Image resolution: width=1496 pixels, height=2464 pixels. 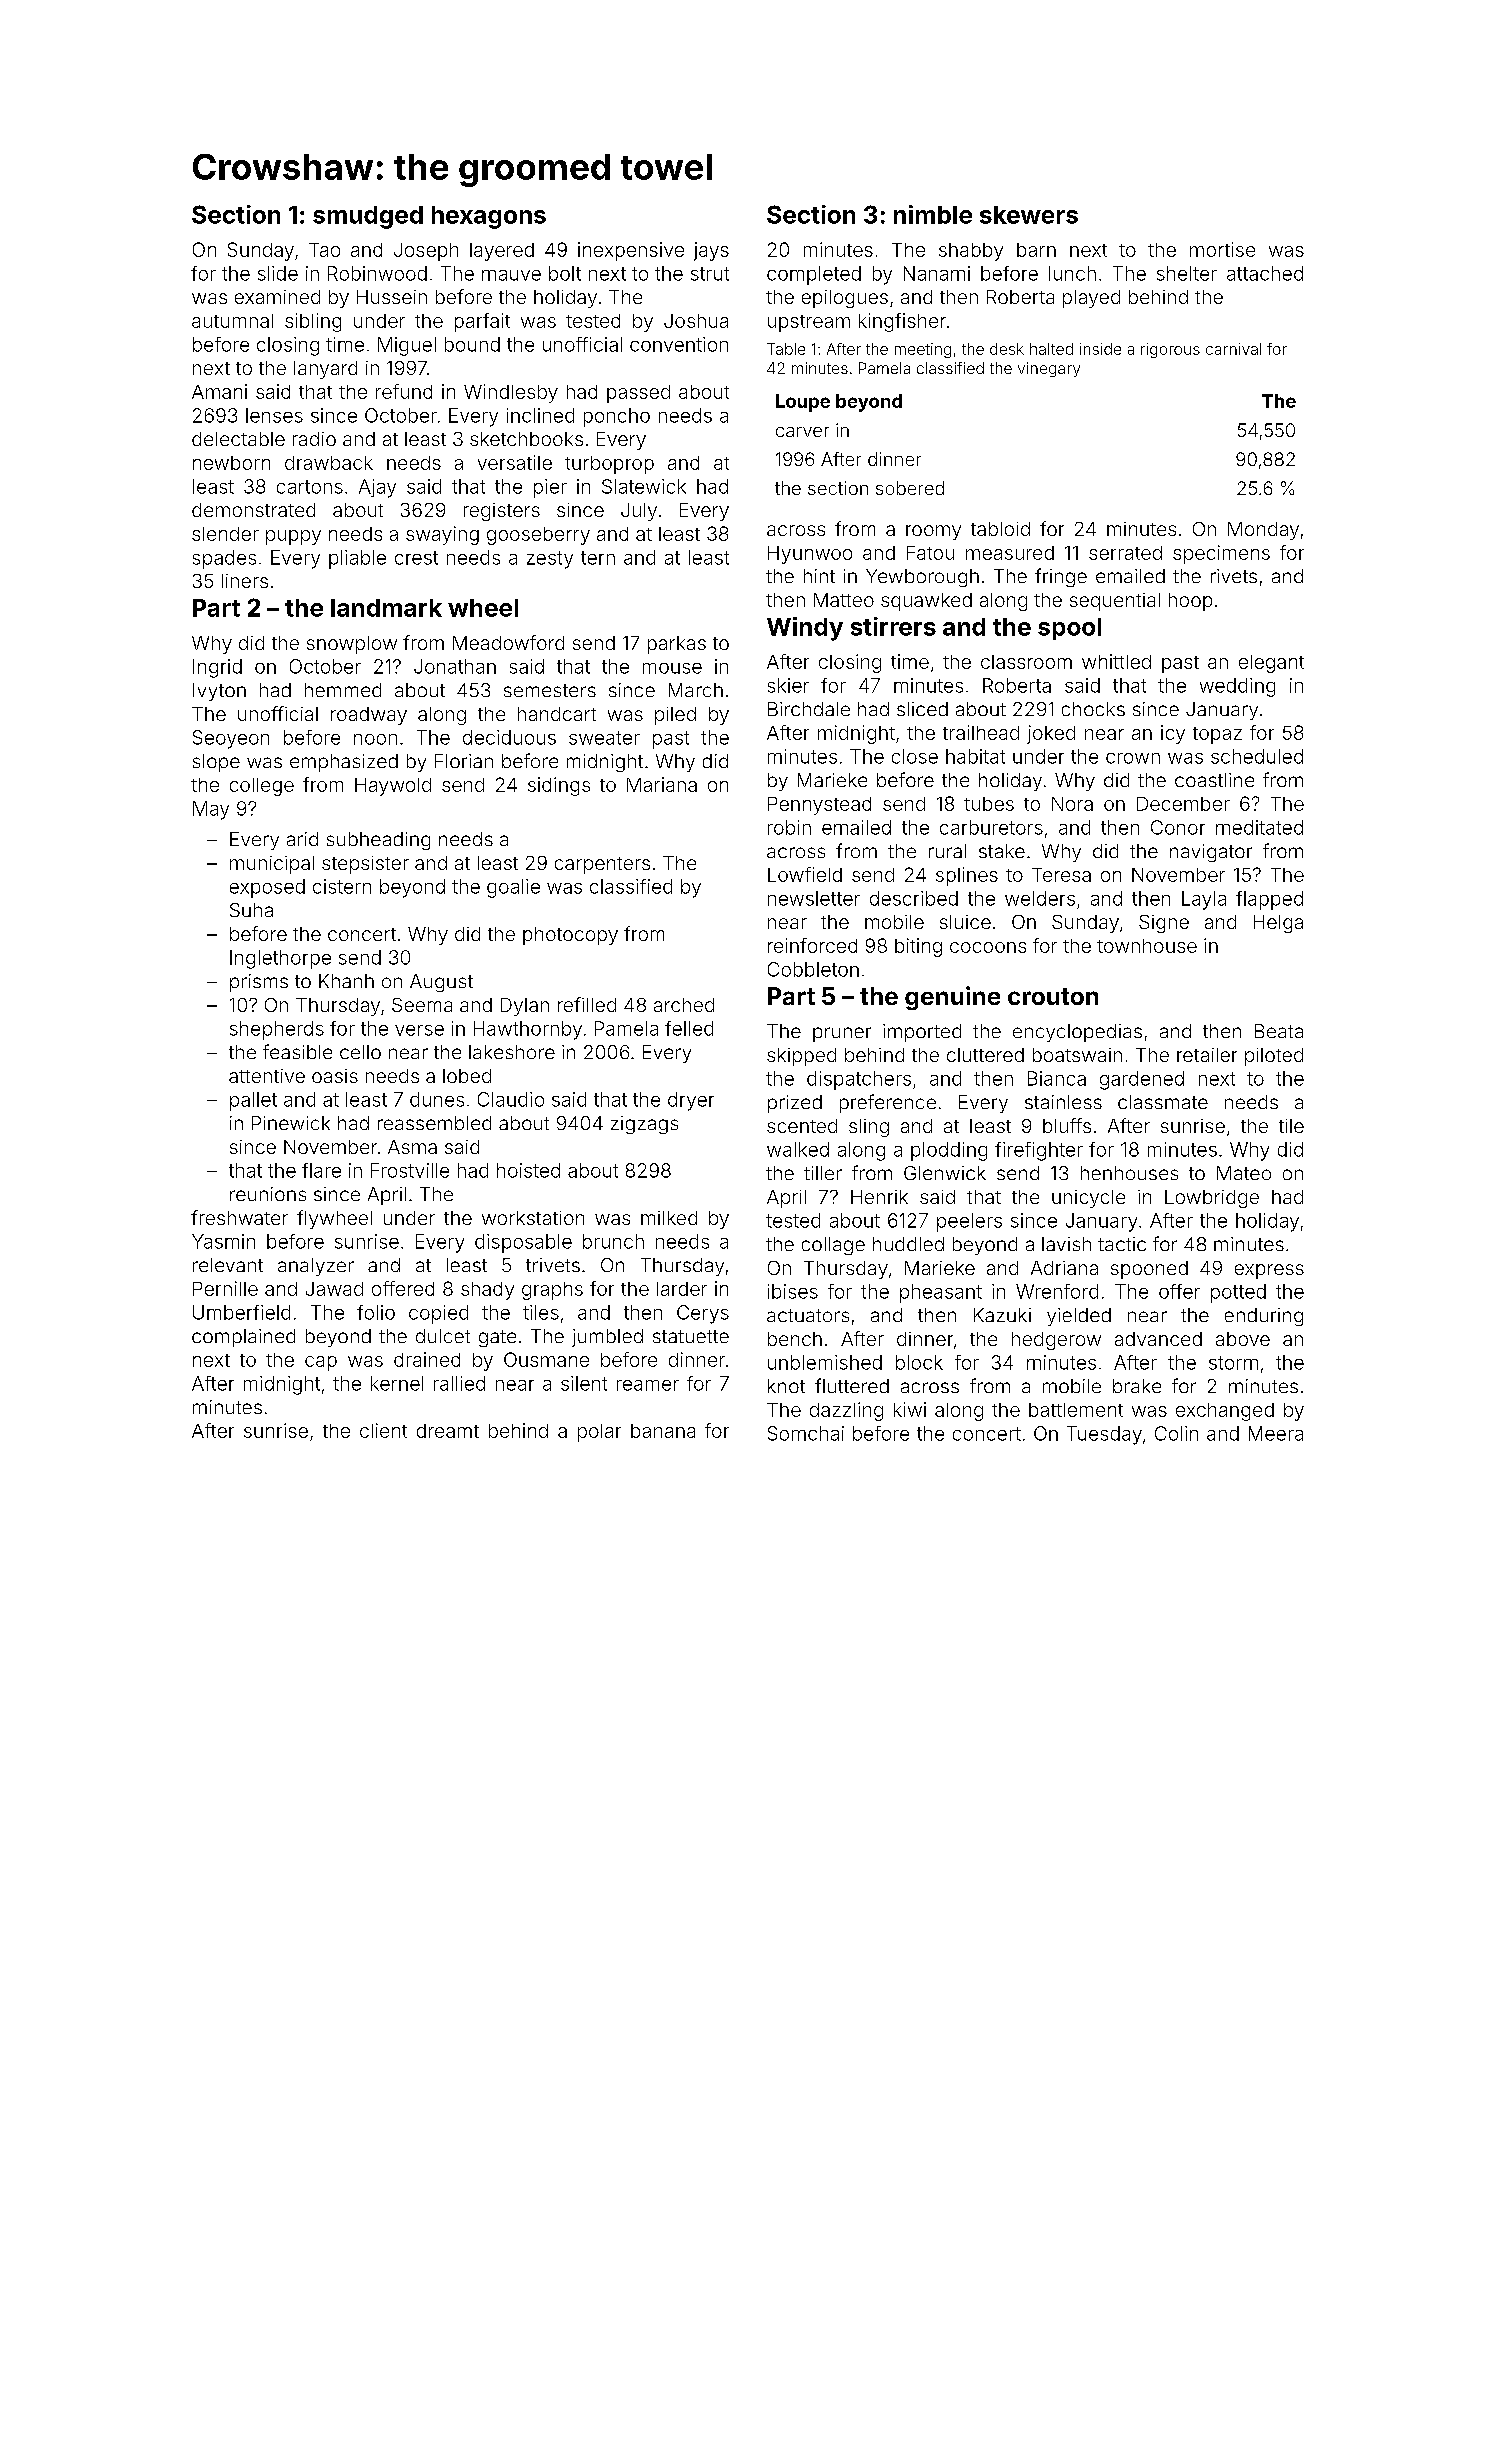 What do you see at coordinates (251, 910) in the page?
I see `Suha` at bounding box center [251, 910].
